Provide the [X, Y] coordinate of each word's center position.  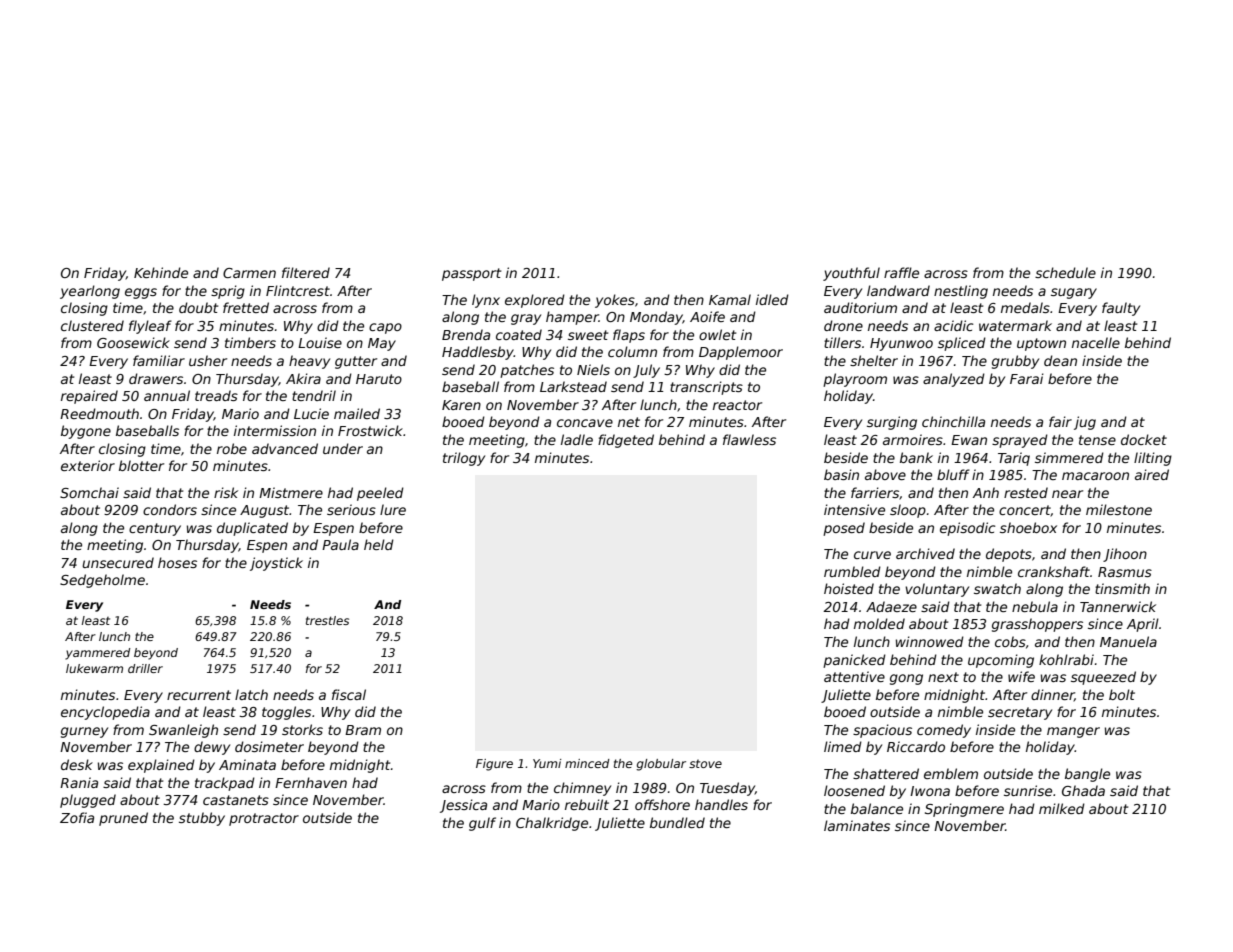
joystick [276, 564]
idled [772, 299]
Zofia [77, 817]
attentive [854, 676]
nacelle [1096, 342]
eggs [141, 293]
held [379, 544]
